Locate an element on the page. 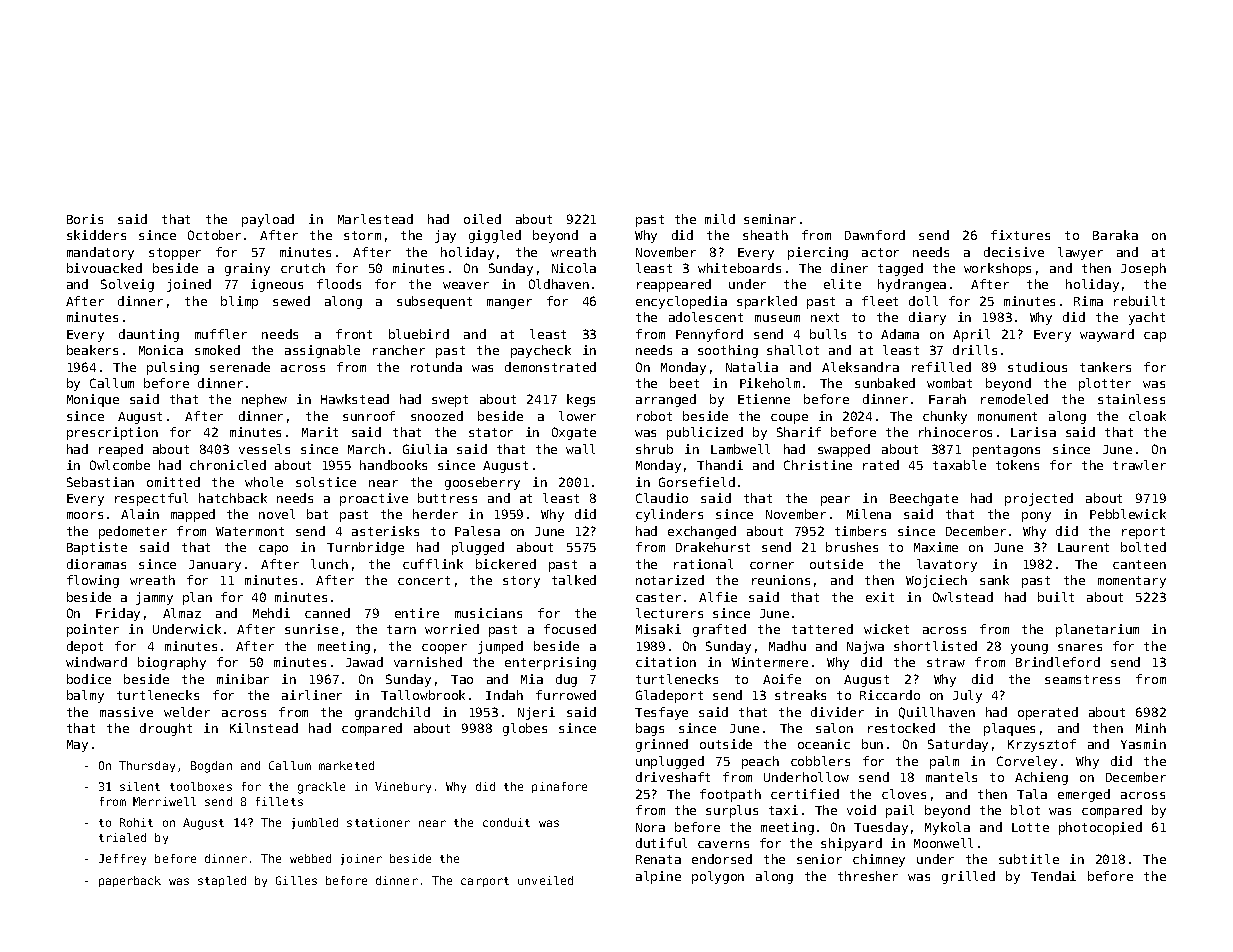  paperback is located at coordinates (130, 881).
